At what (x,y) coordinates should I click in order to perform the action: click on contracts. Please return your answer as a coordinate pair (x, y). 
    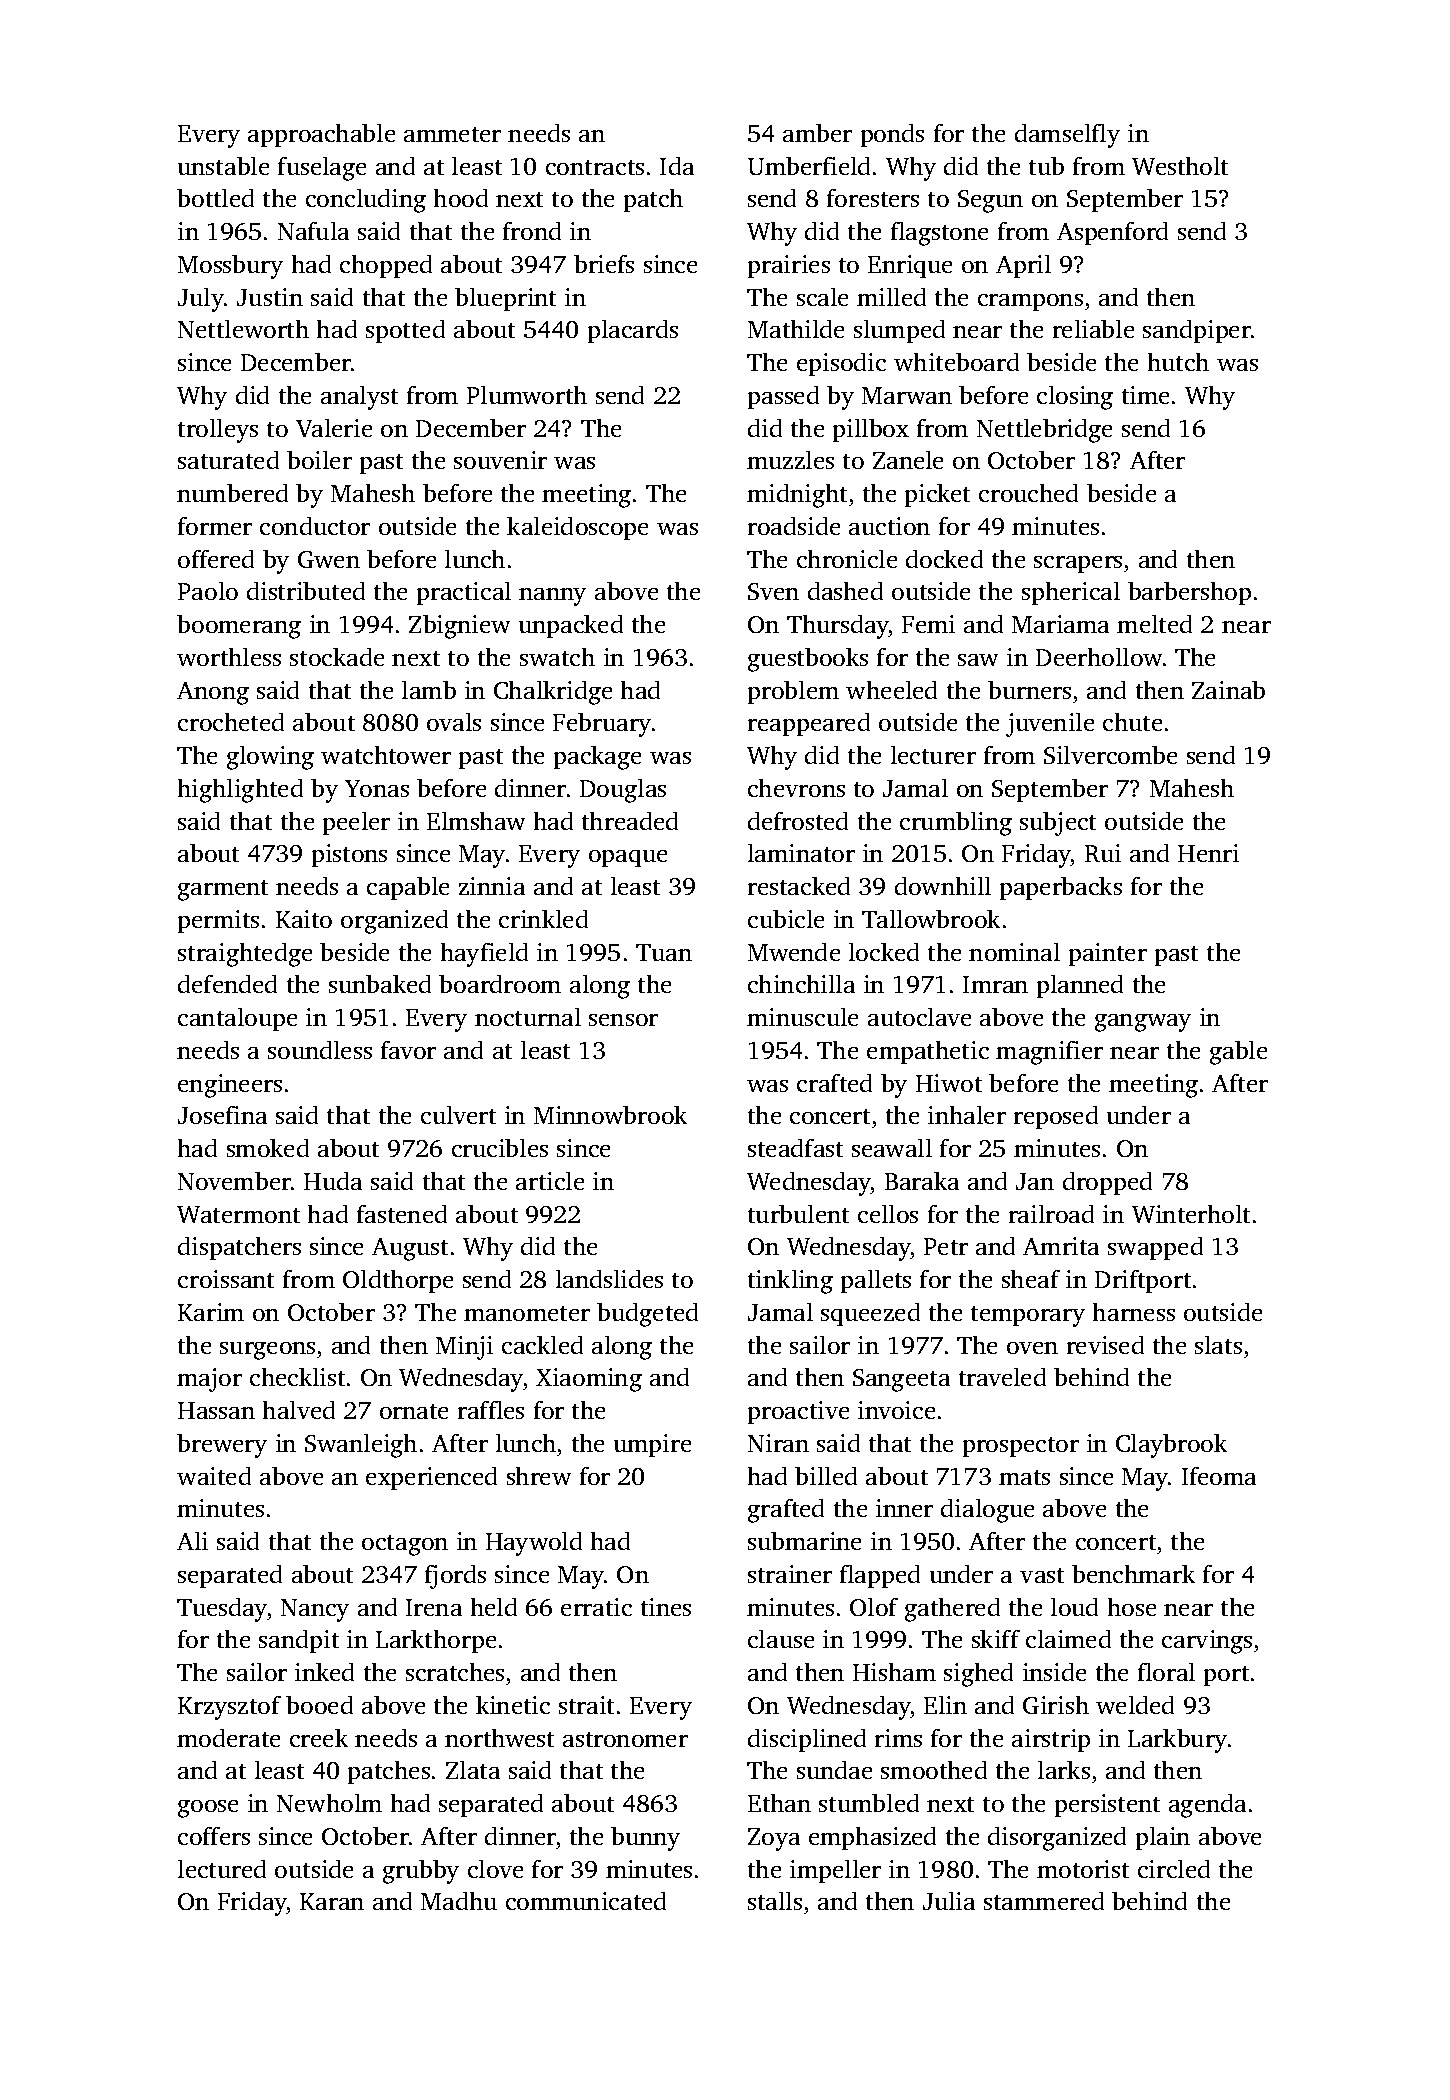
    Looking at the image, I should click on (595, 167).
